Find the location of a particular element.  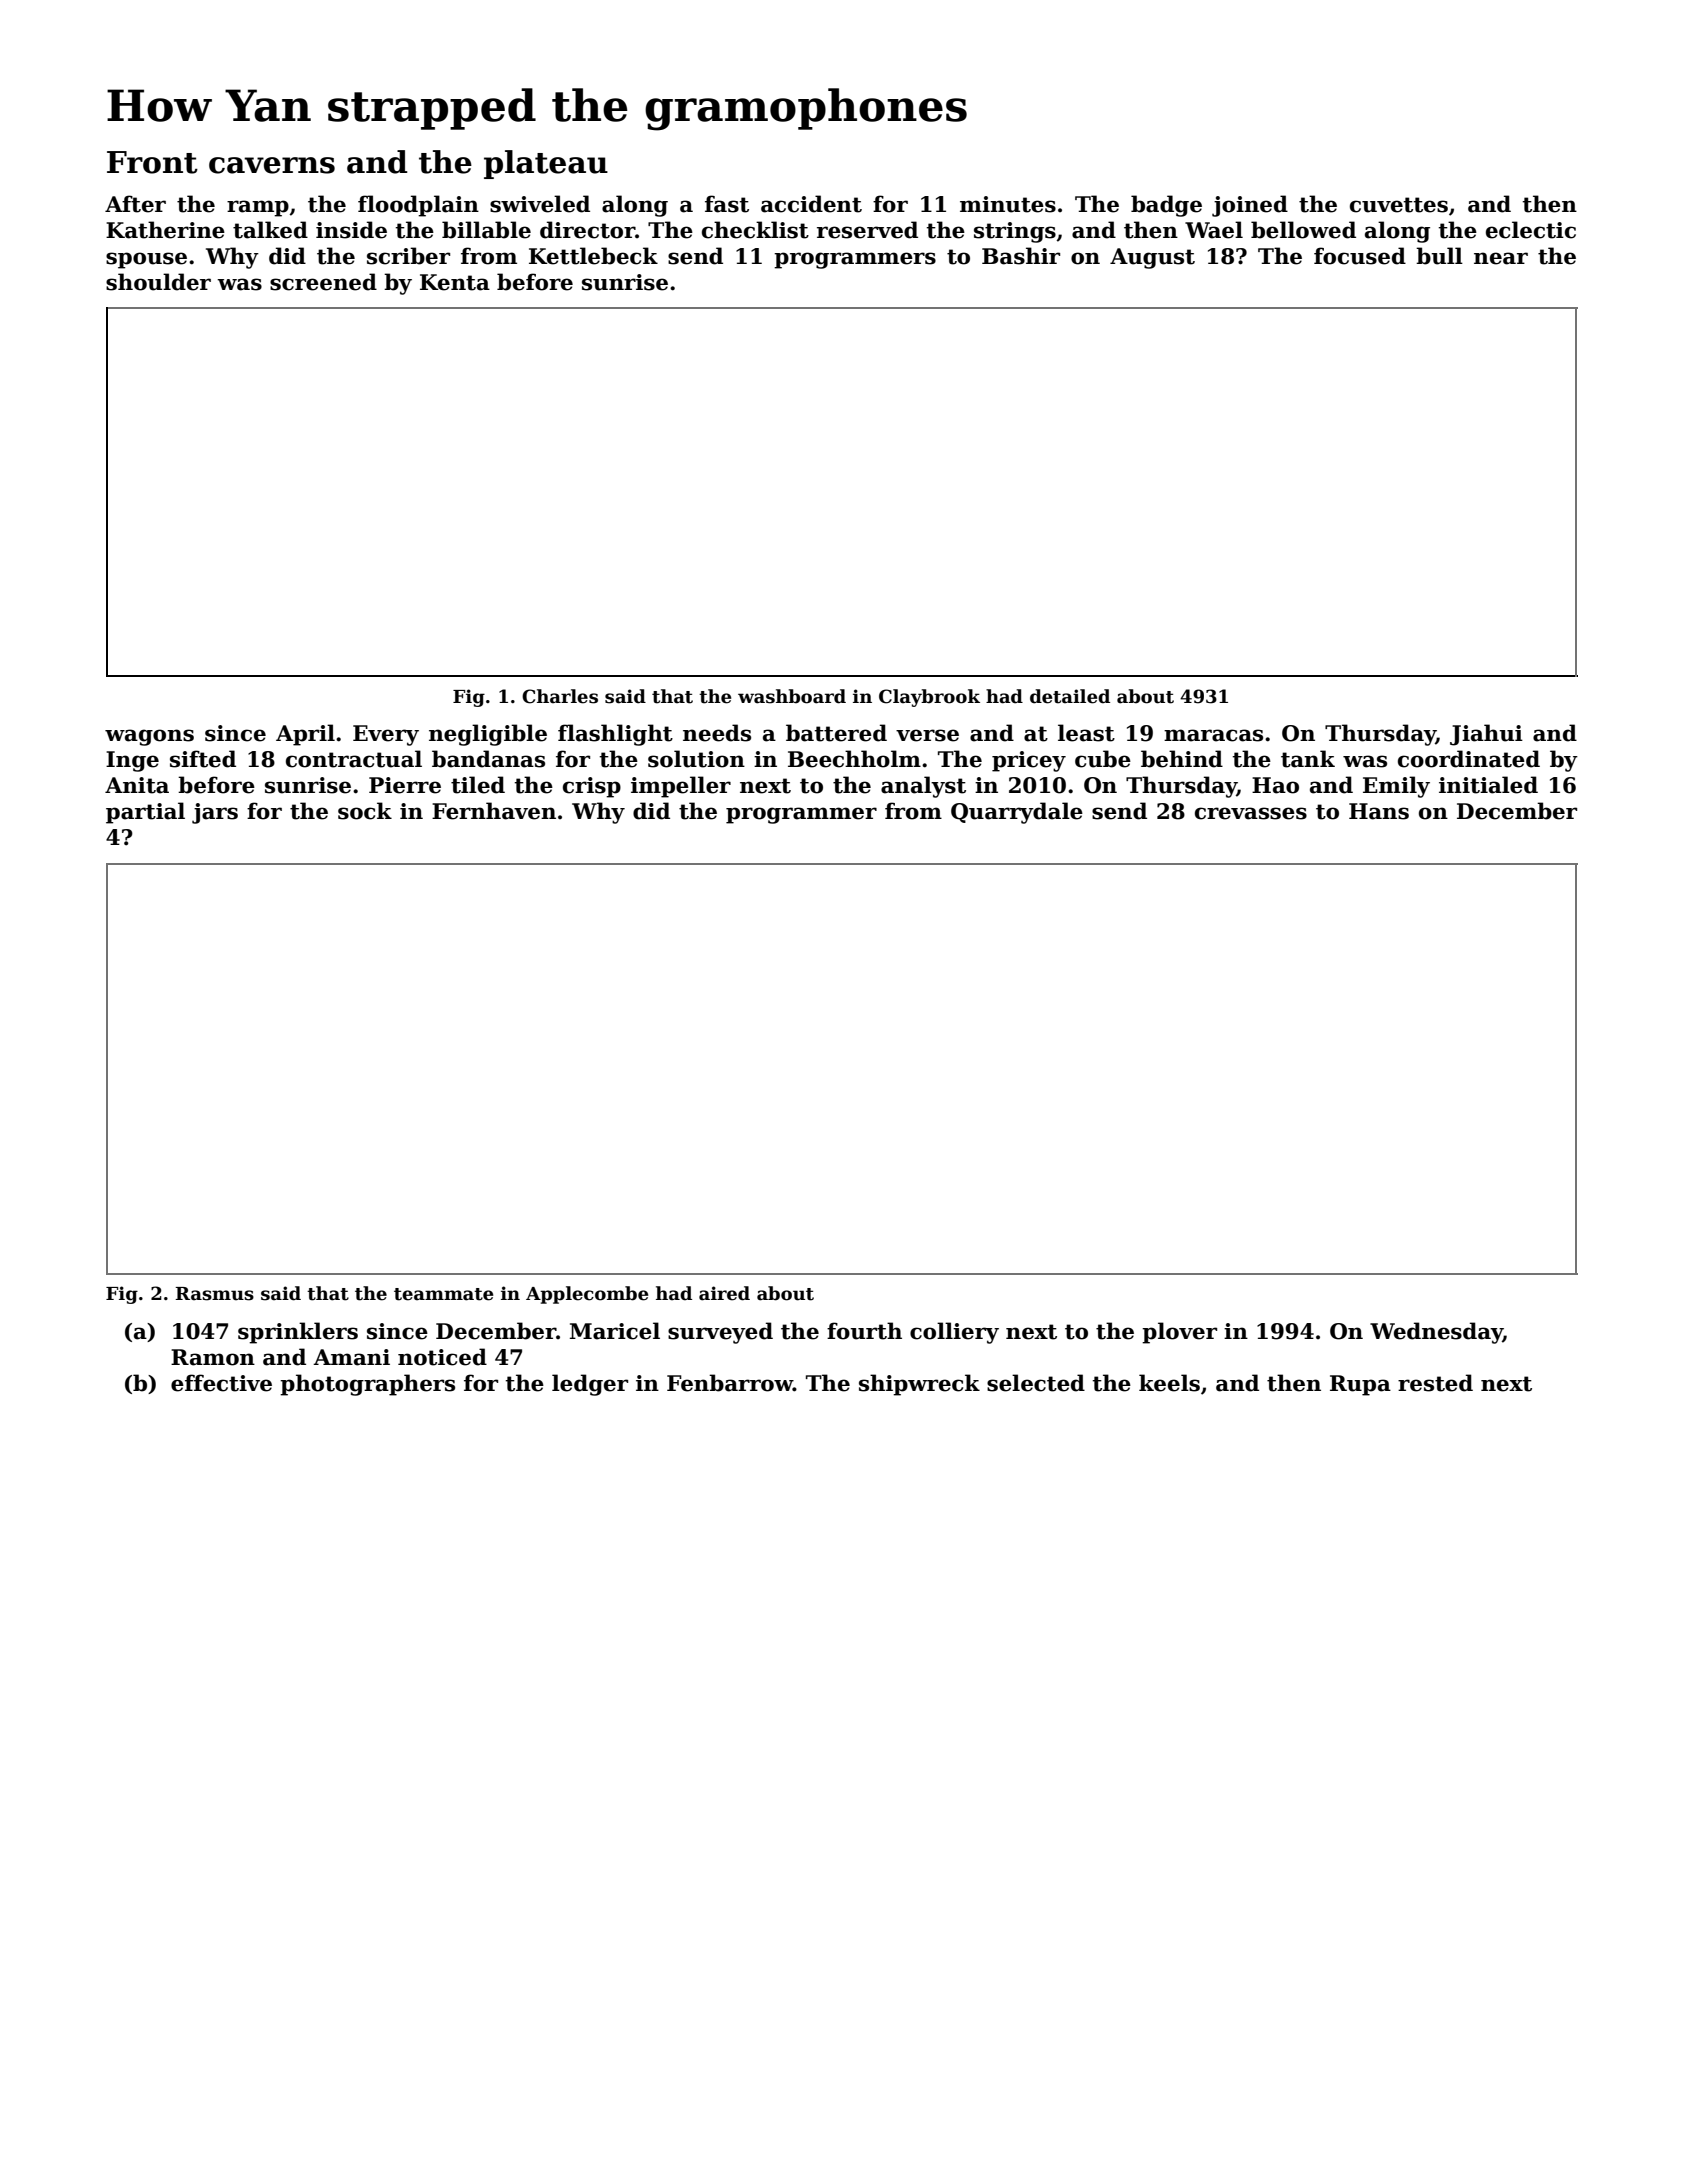

Jiahui is located at coordinates (1486, 735).
